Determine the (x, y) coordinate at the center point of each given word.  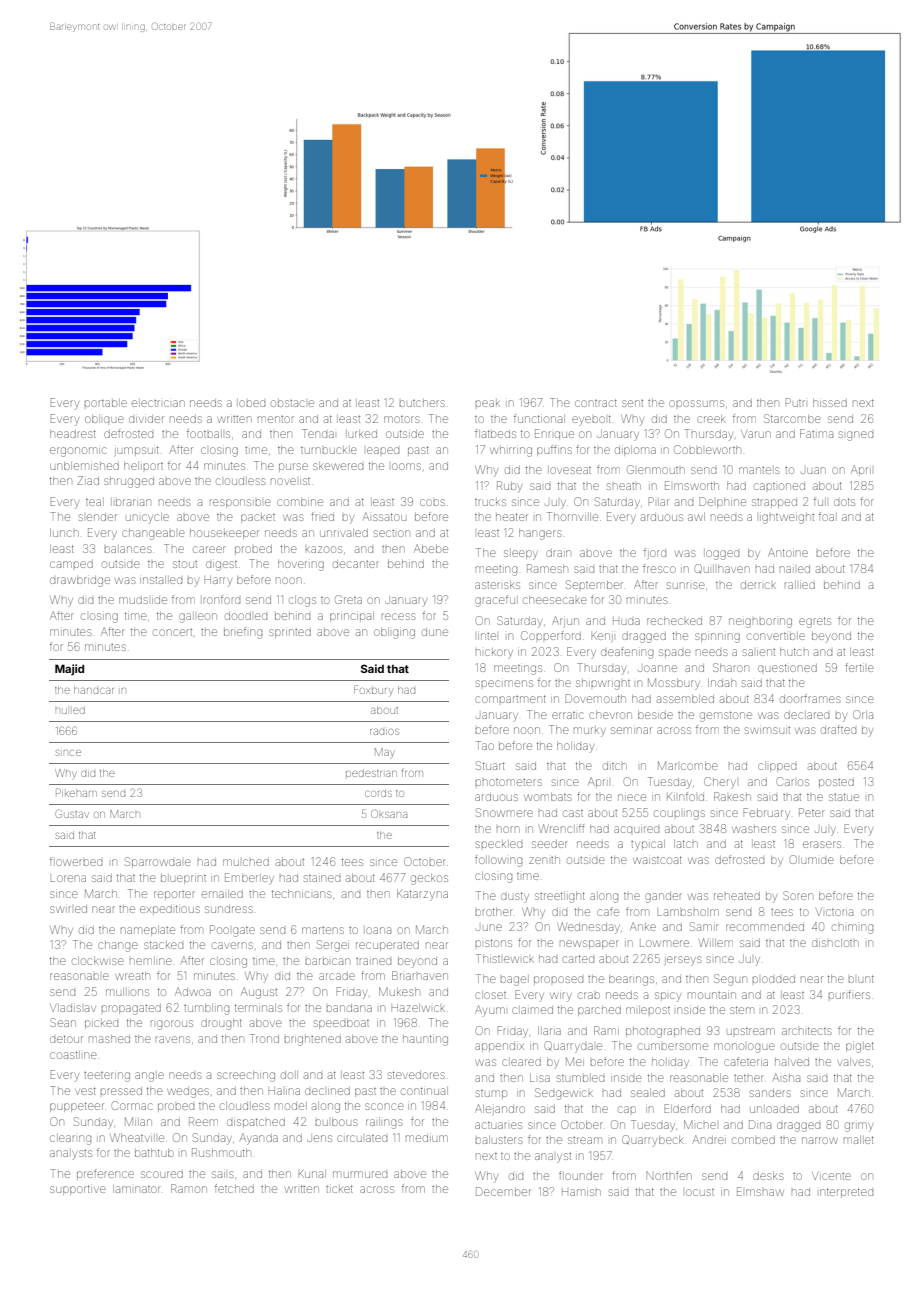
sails (222, 1174)
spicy (668, 997)
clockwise (98, 961)
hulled (70, 711)
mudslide (143, 600)
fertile (859, 667)
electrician (158, 403)
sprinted (290, 633)
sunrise (686, 585)
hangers (540, 534)
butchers (422, 403)
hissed (830, 403)
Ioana (378, 930)
